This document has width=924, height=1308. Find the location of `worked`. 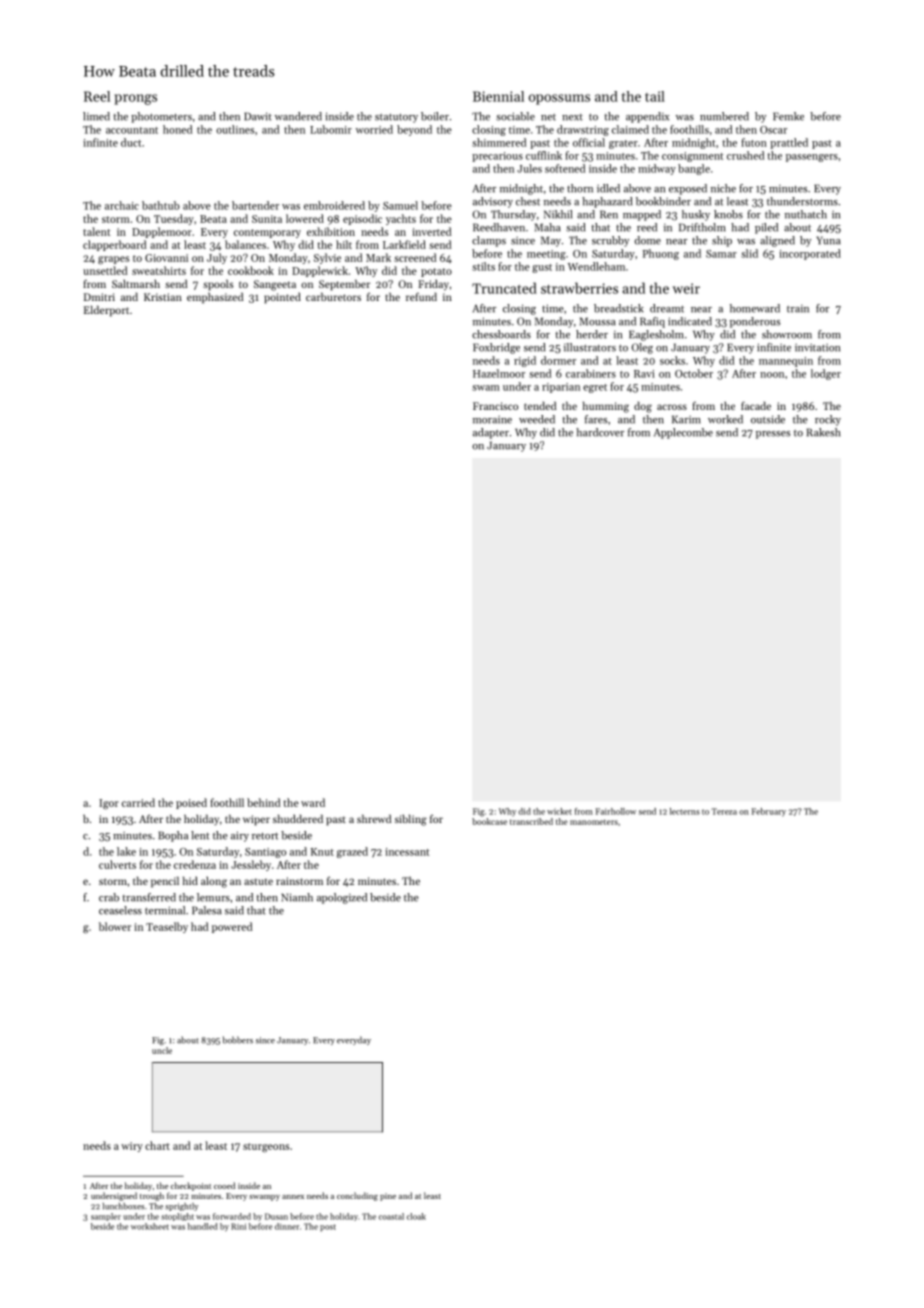

worked is located at coordinates (725, 419).
